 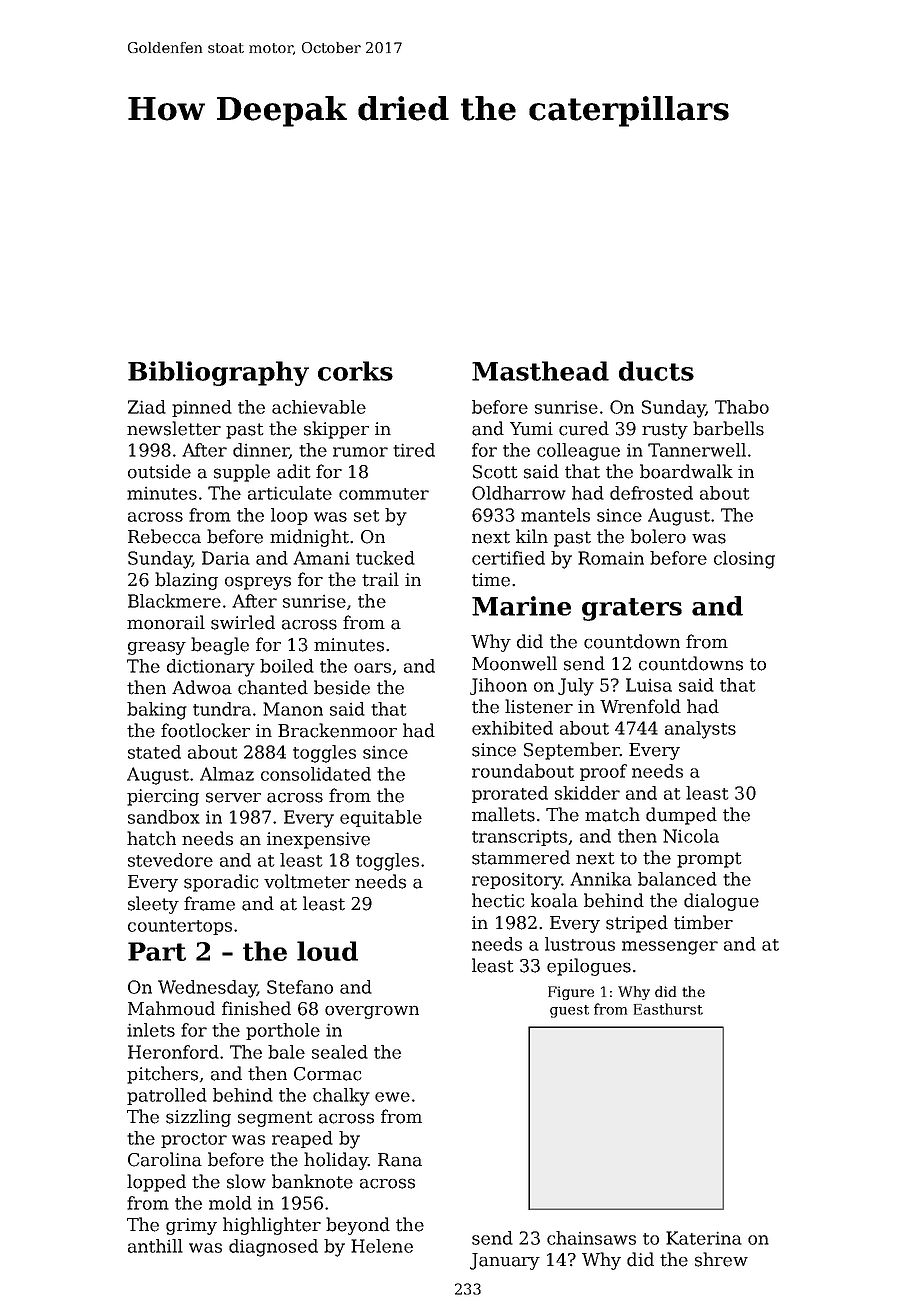 I want to click on corks, so click(x=355, y=371).
